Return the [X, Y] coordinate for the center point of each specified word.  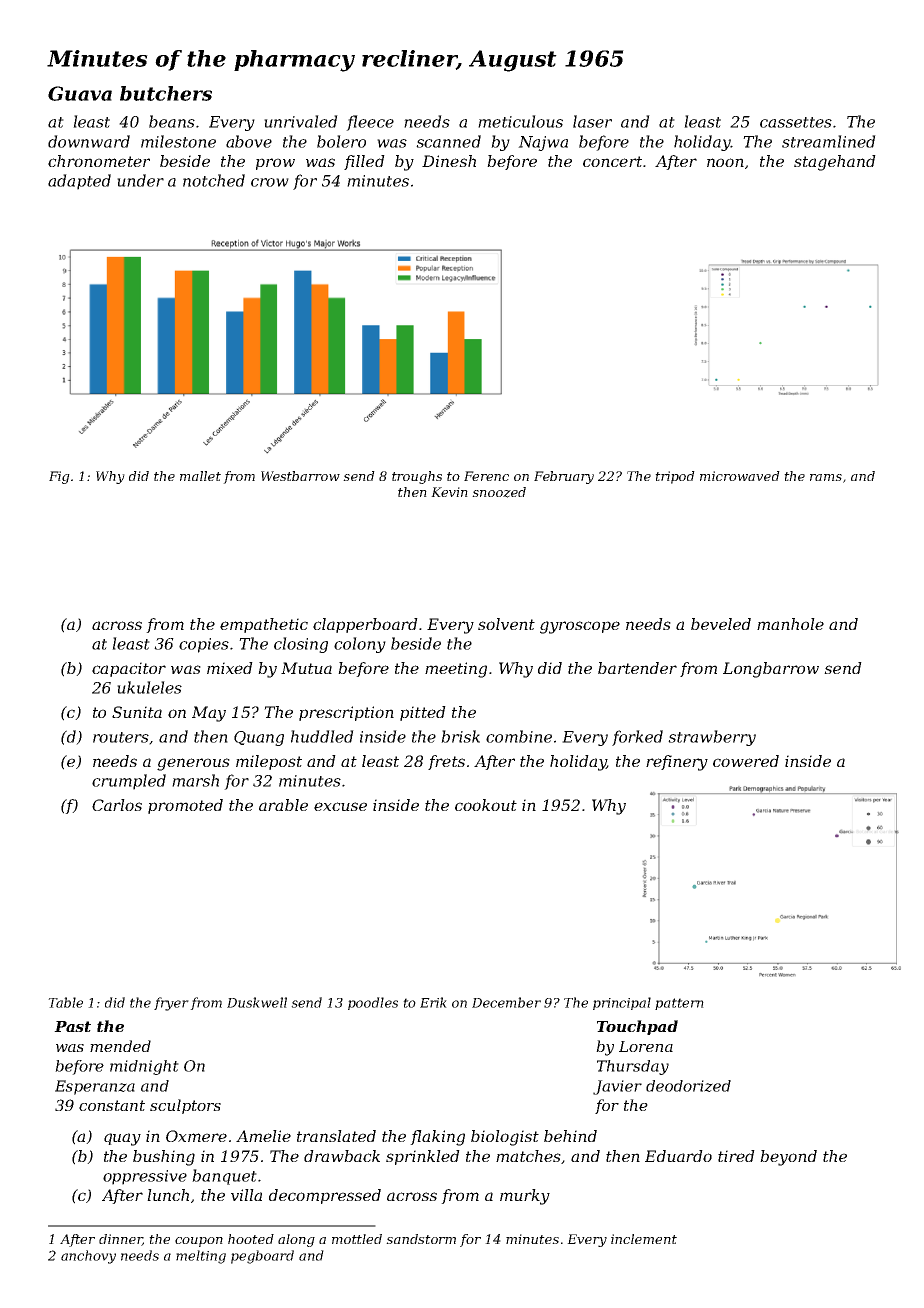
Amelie [263, 1136]
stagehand [835, 163]
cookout [486, 805]
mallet [200, 476]
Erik [433, 1002]
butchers [166, 93]
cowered [746, 761]
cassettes [796, 122]
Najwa [543, 143]
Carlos [117, 805]
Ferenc [486, 476]
